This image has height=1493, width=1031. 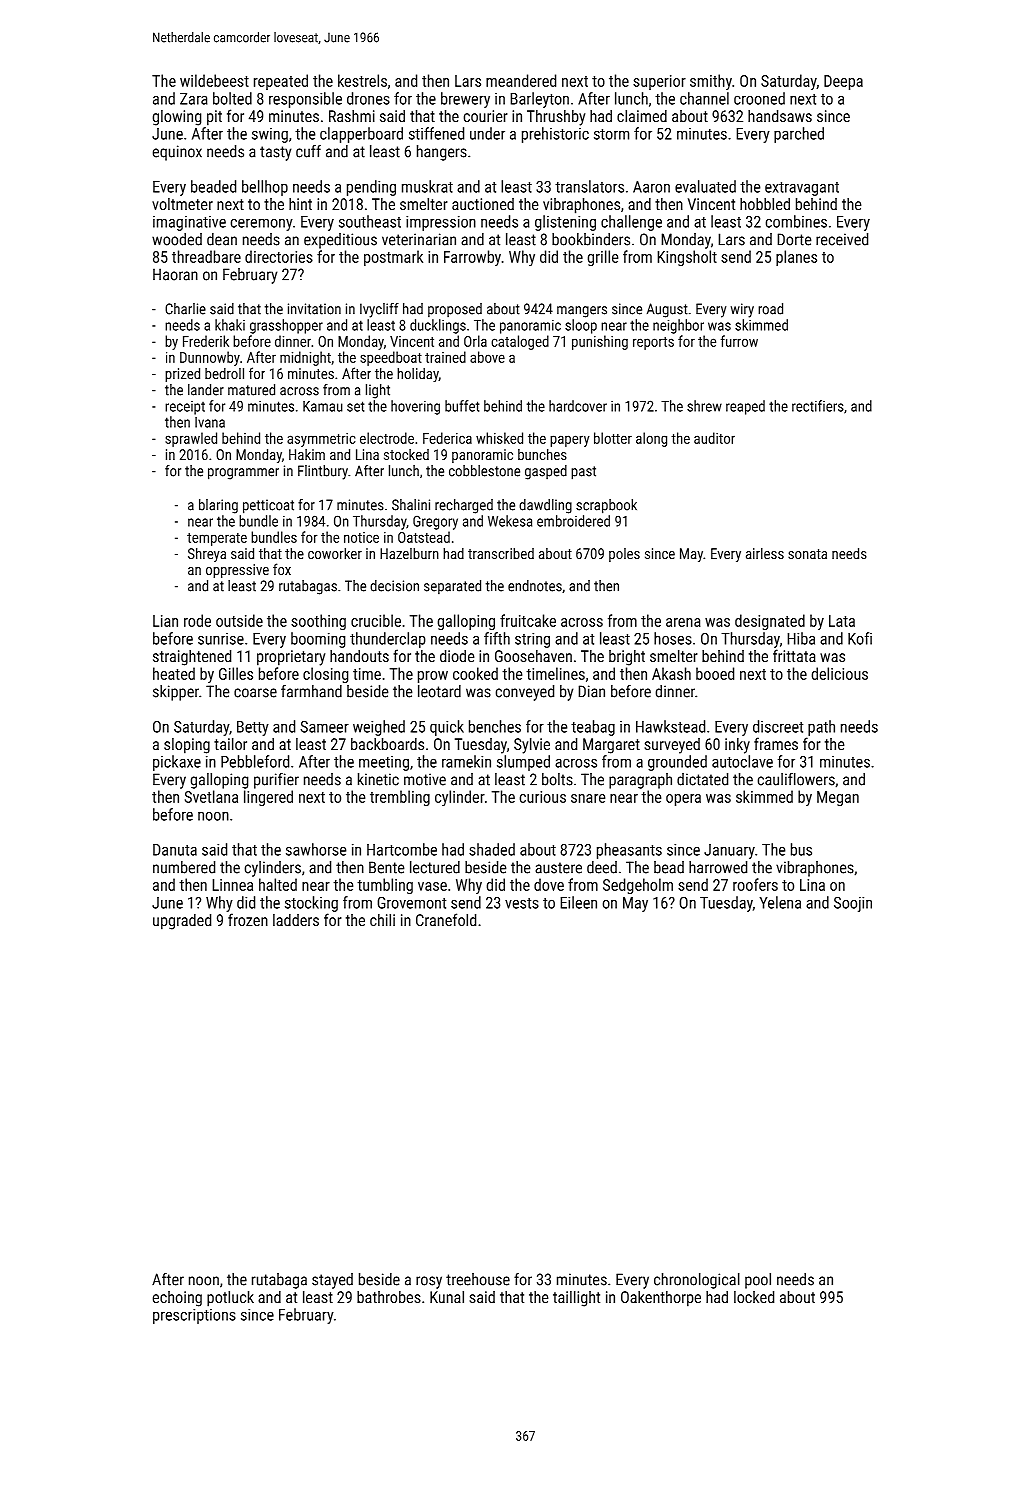 I want to click on voltmeter, so click(x=182, y=204).
